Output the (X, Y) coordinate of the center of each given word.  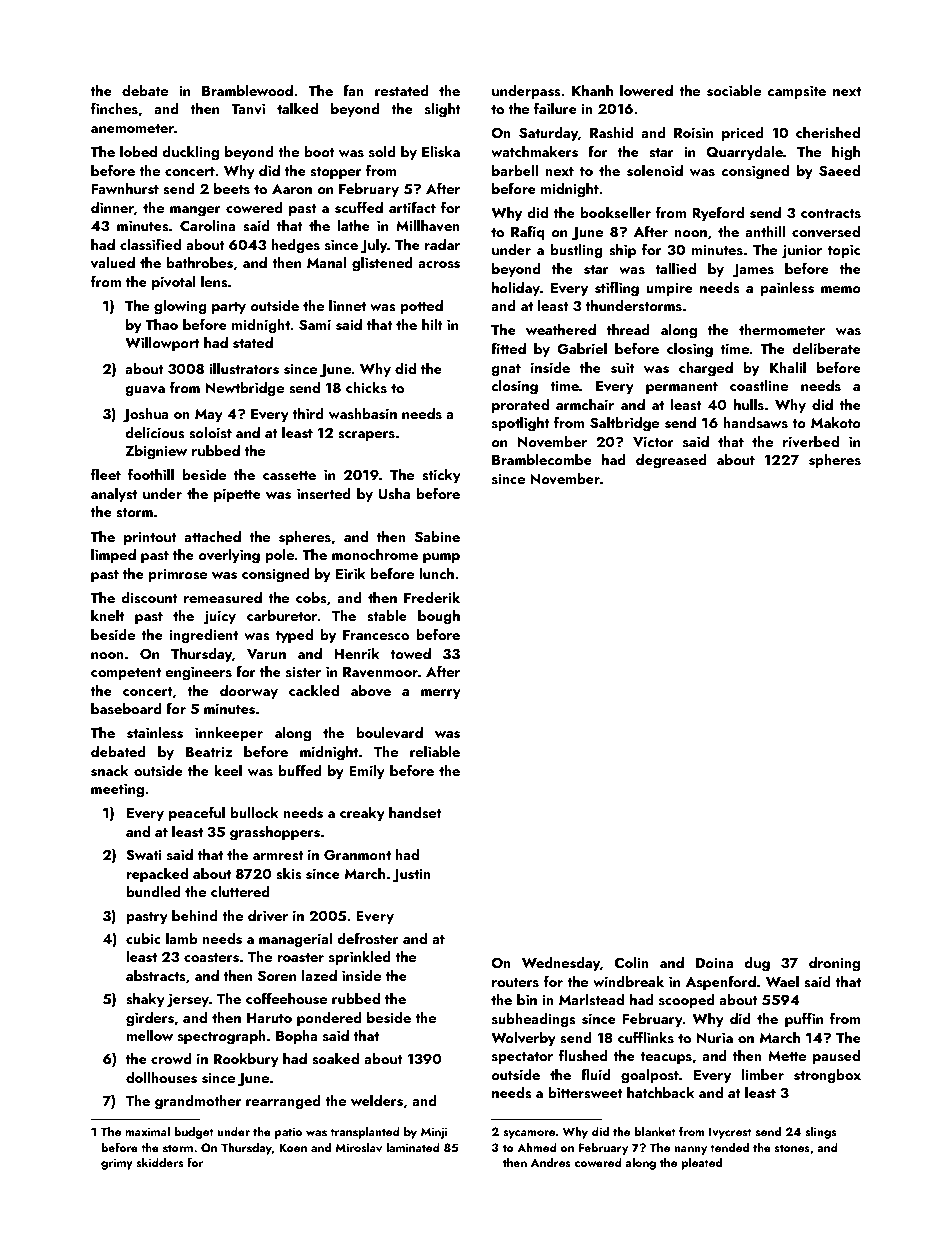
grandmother (198, 1102)
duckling (190, 153)
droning (834, 964)
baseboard (126, 708)
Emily (367, 771)
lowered (646, 90)
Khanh (592, 90)
